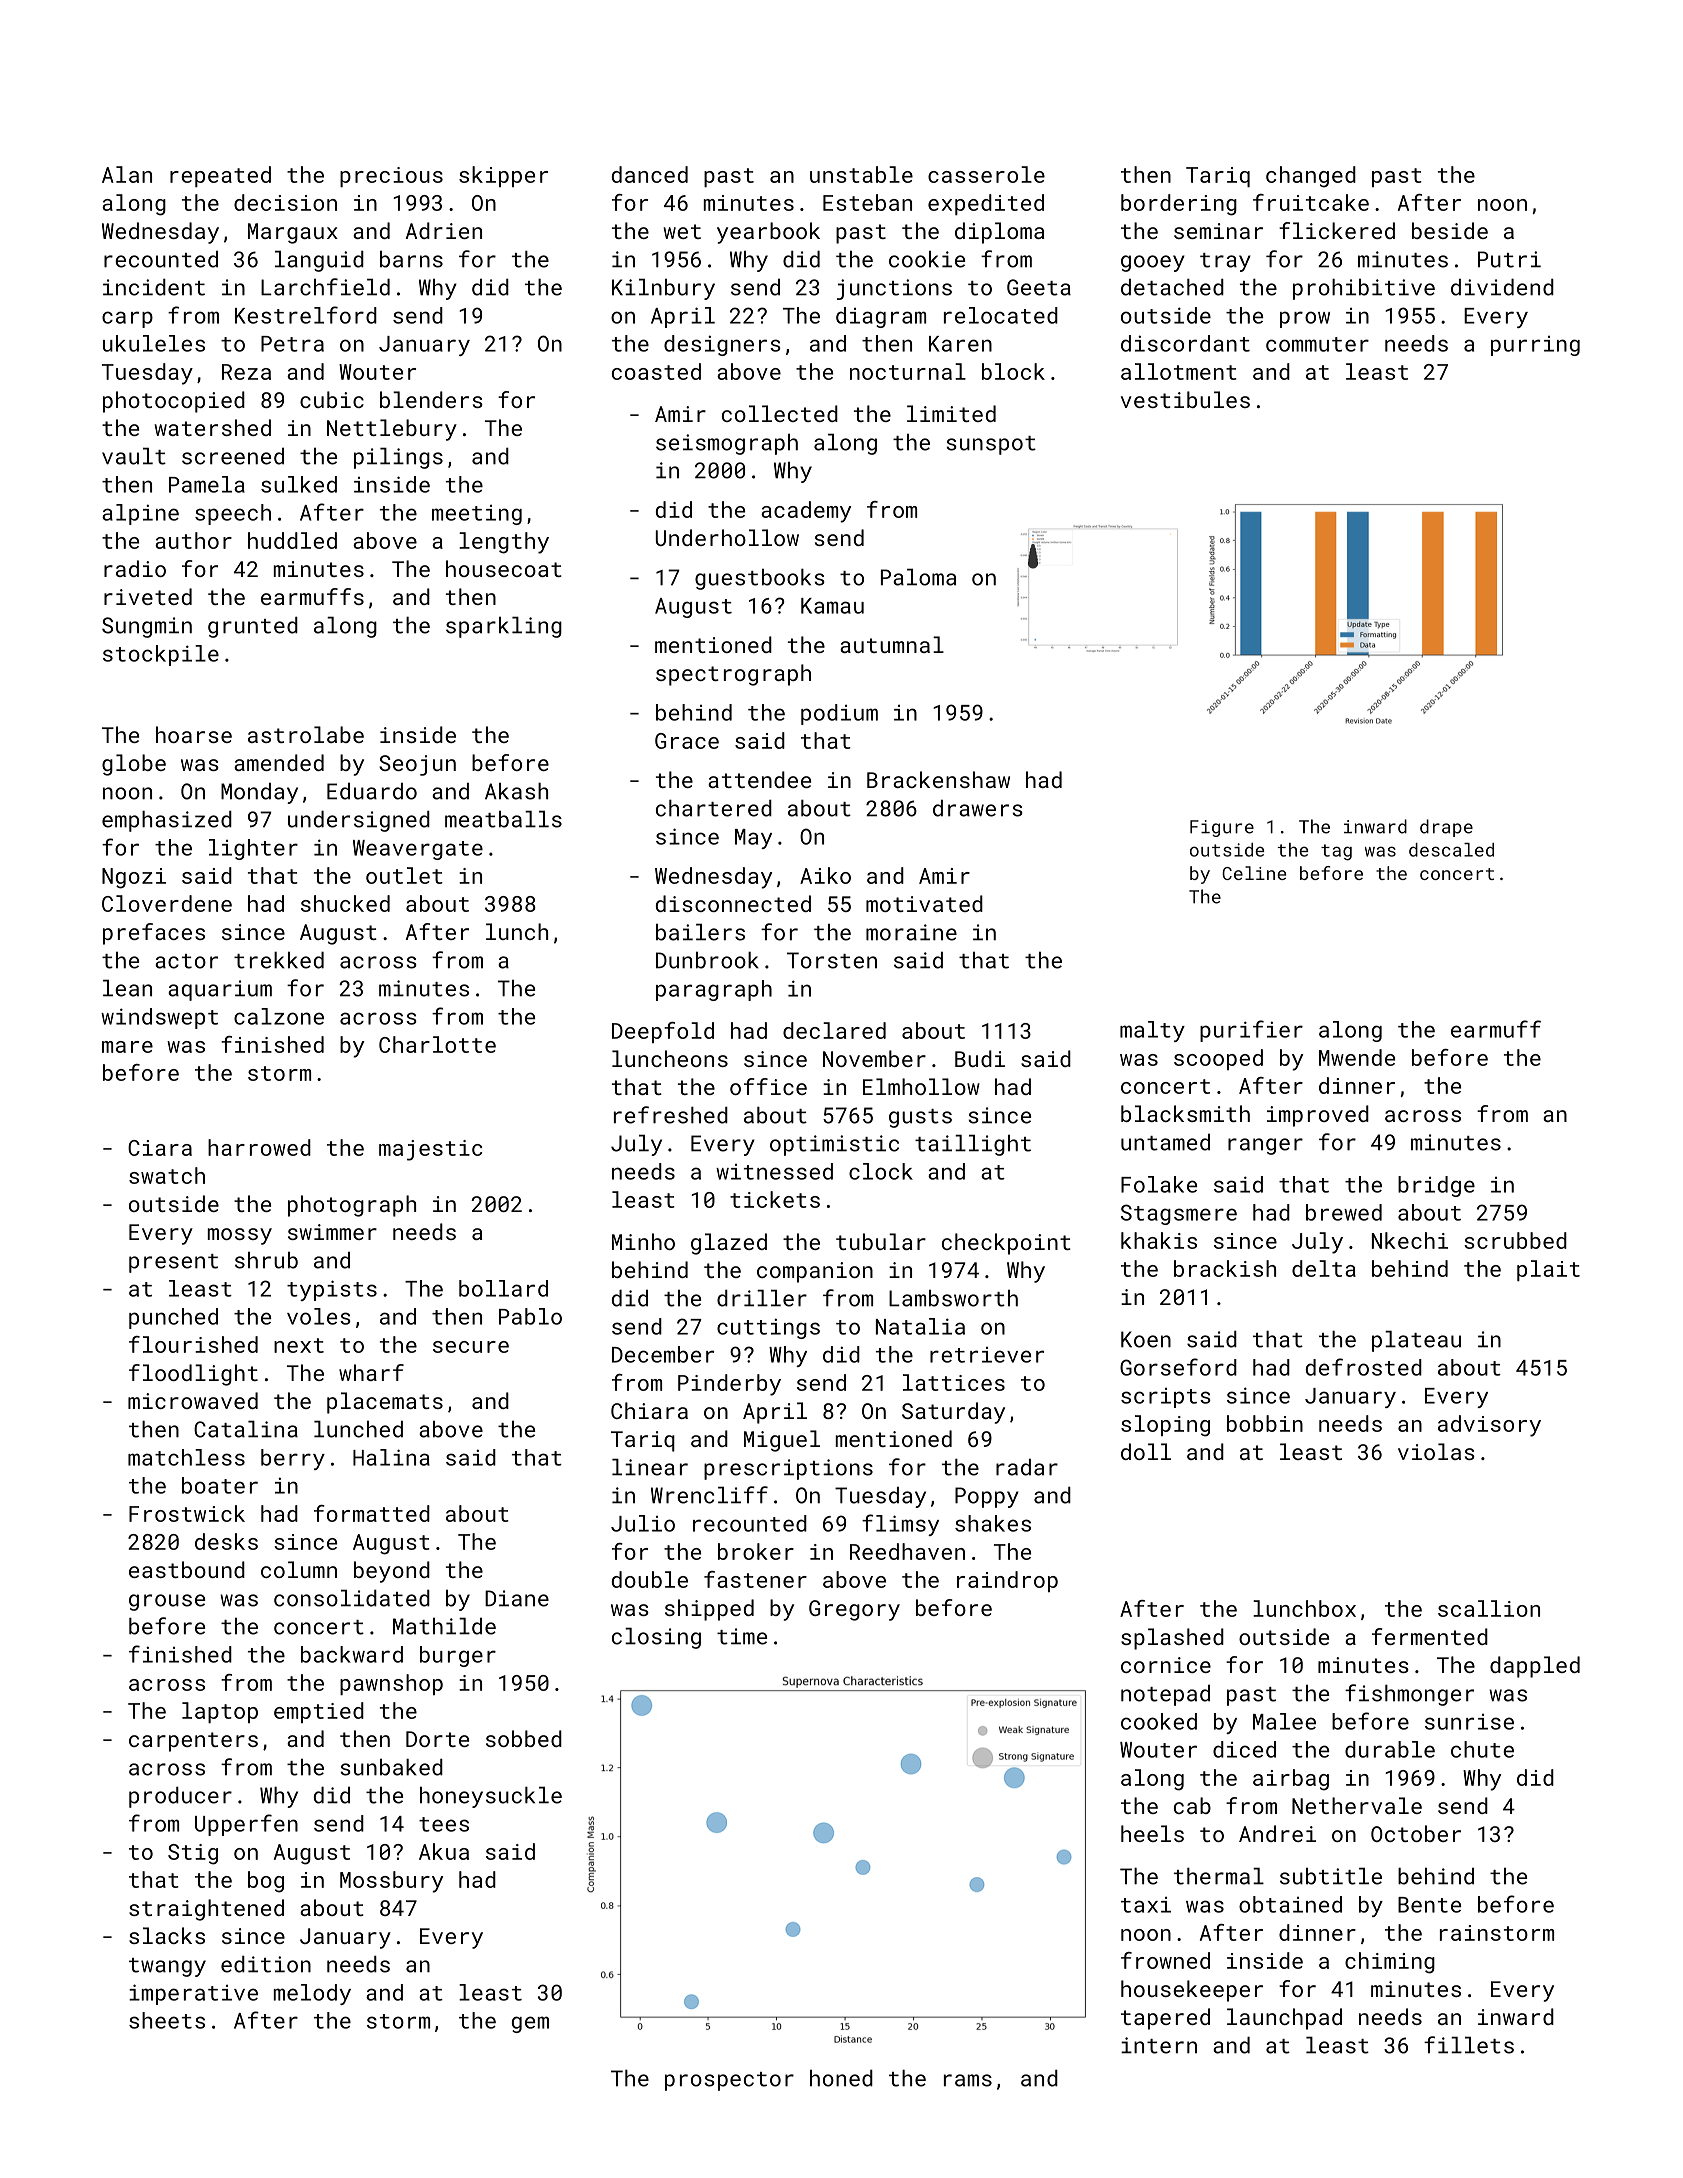 The height and width of the screenshot is (2178, 1683). What do you see at coordinates (1451, 850) in the screenshot?
I see `descaled` at bounding box center [1451, 850].
